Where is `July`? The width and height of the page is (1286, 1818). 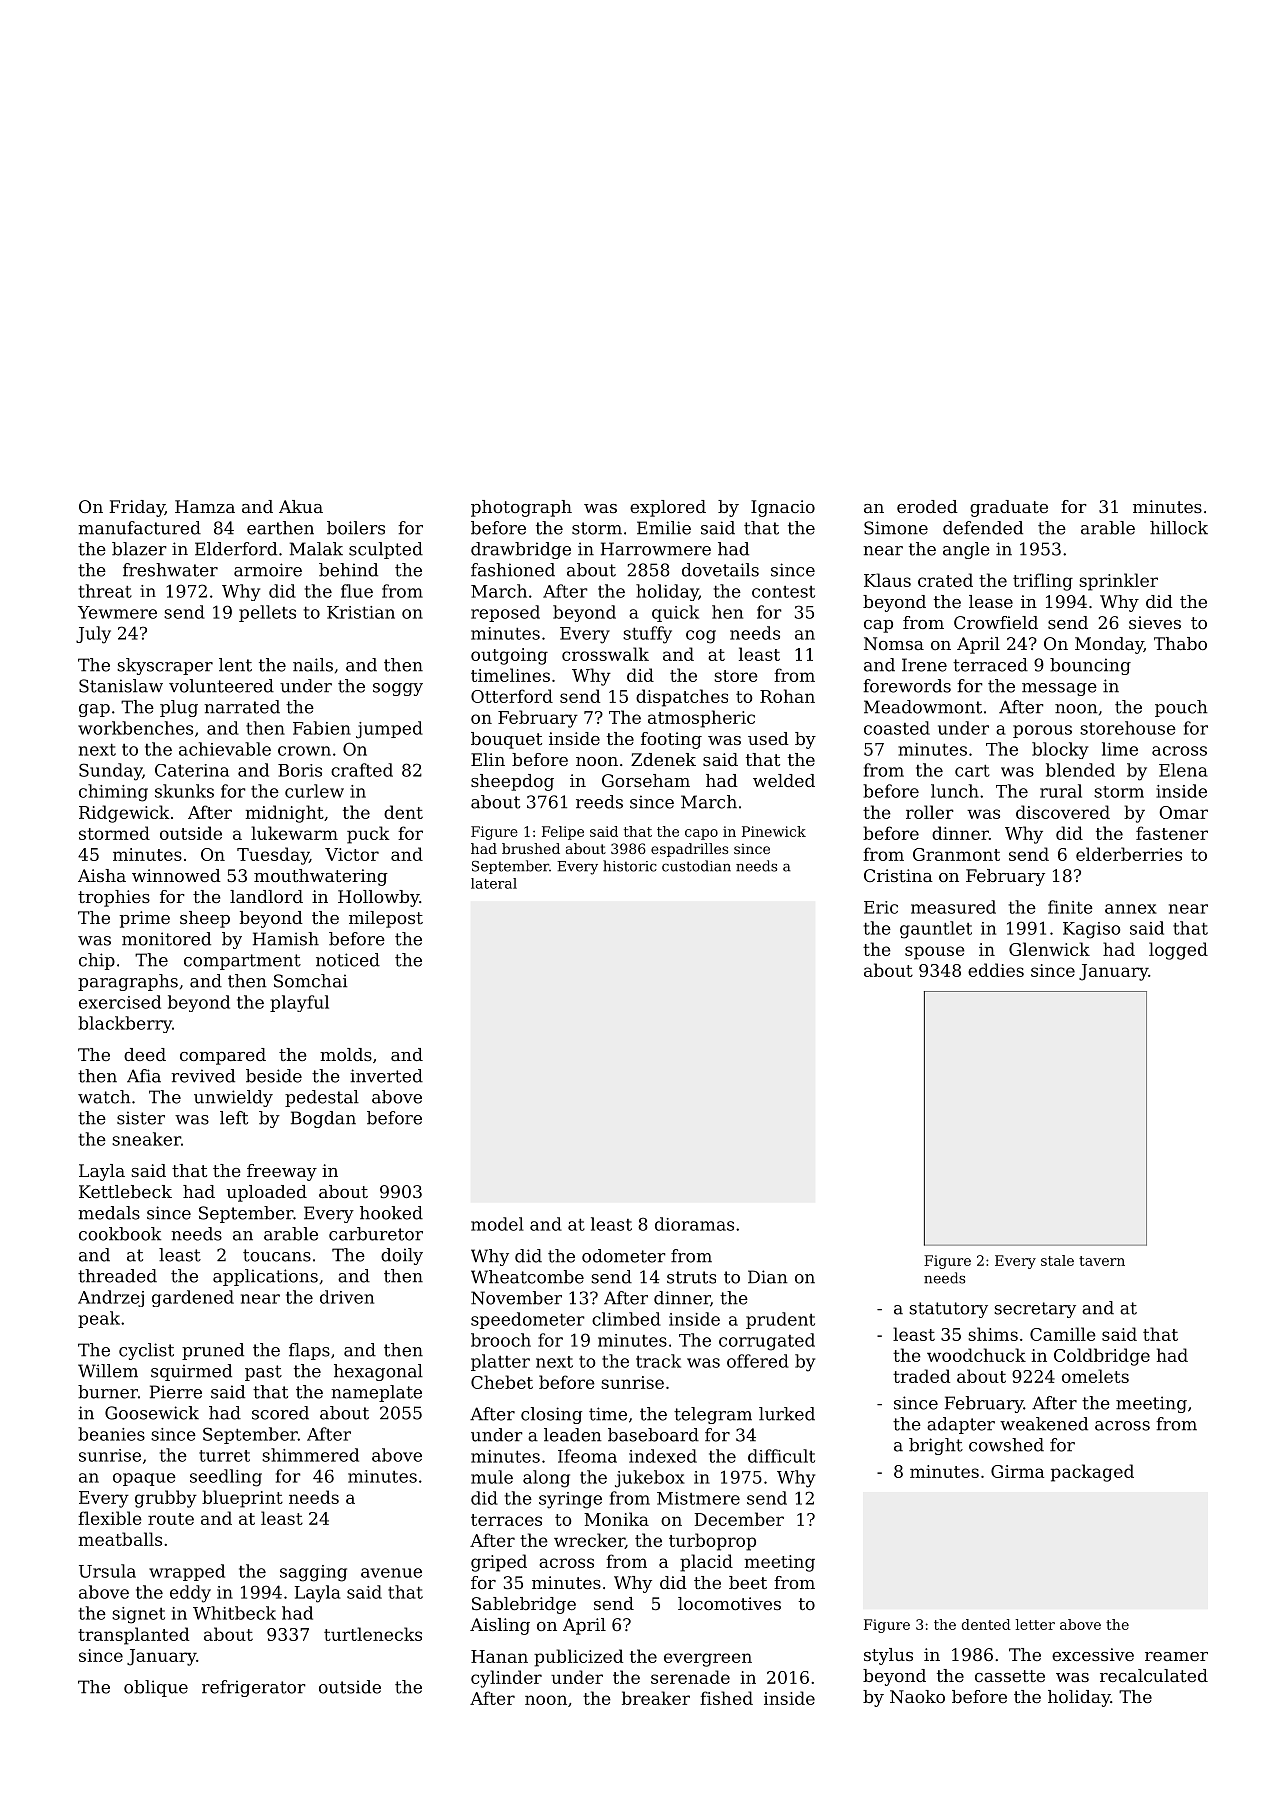
July is located at coordinates (93, 635).
